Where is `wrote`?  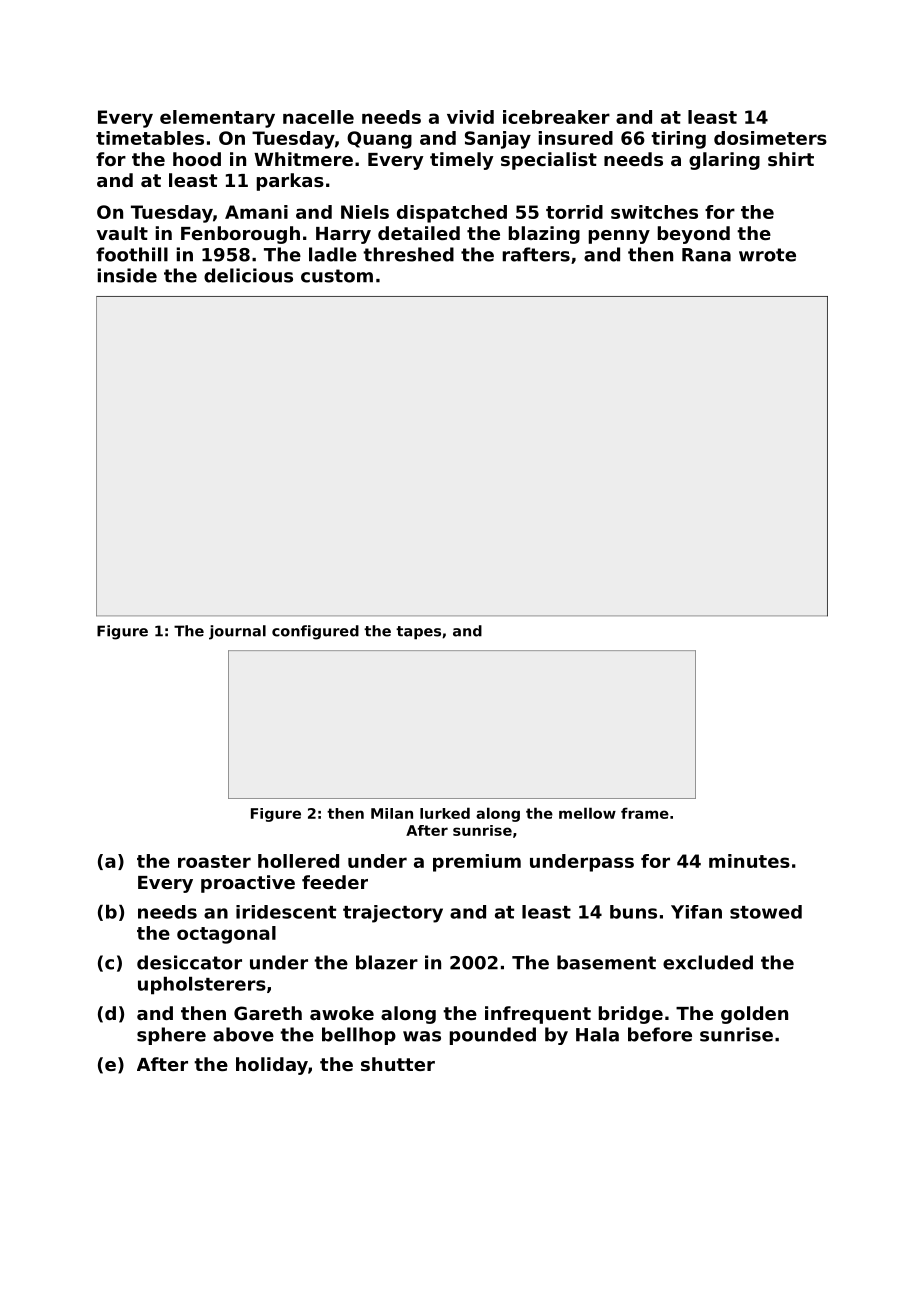 wrote is located at coordinates (767, 255).
